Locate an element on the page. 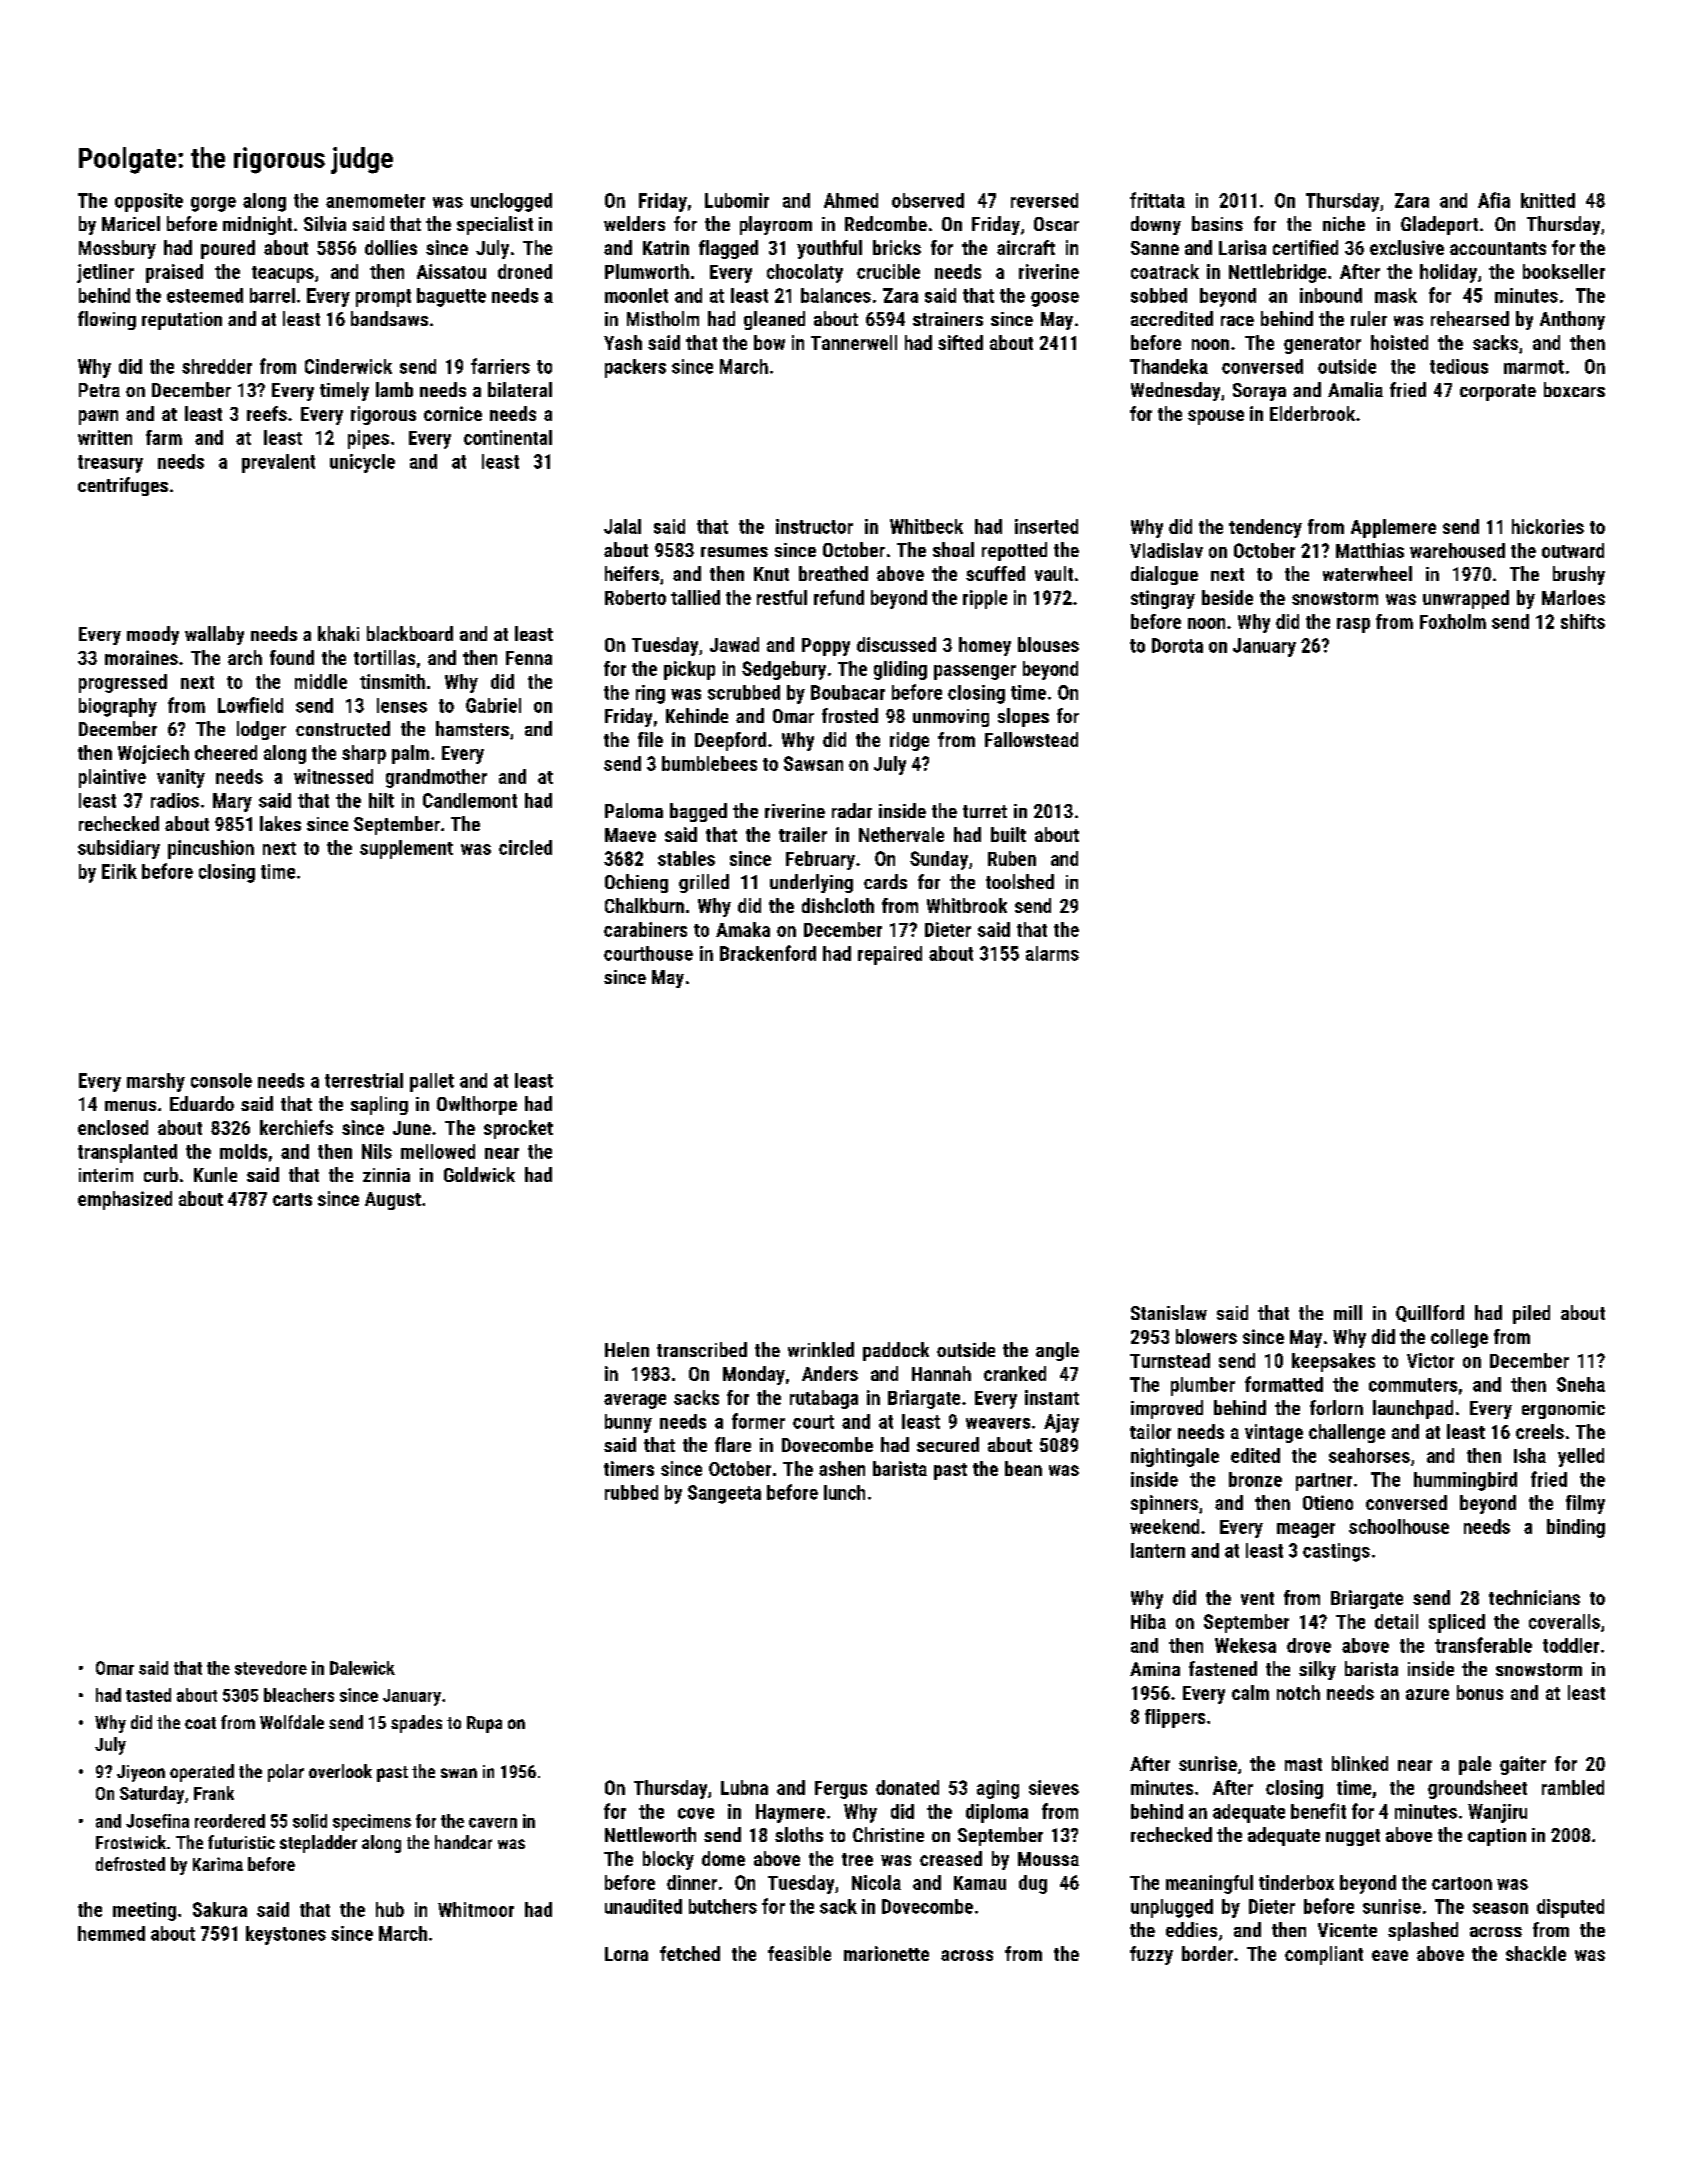 The height and width of the image is (2178, 1683). rasp is located at coordinates (1353, 625).
